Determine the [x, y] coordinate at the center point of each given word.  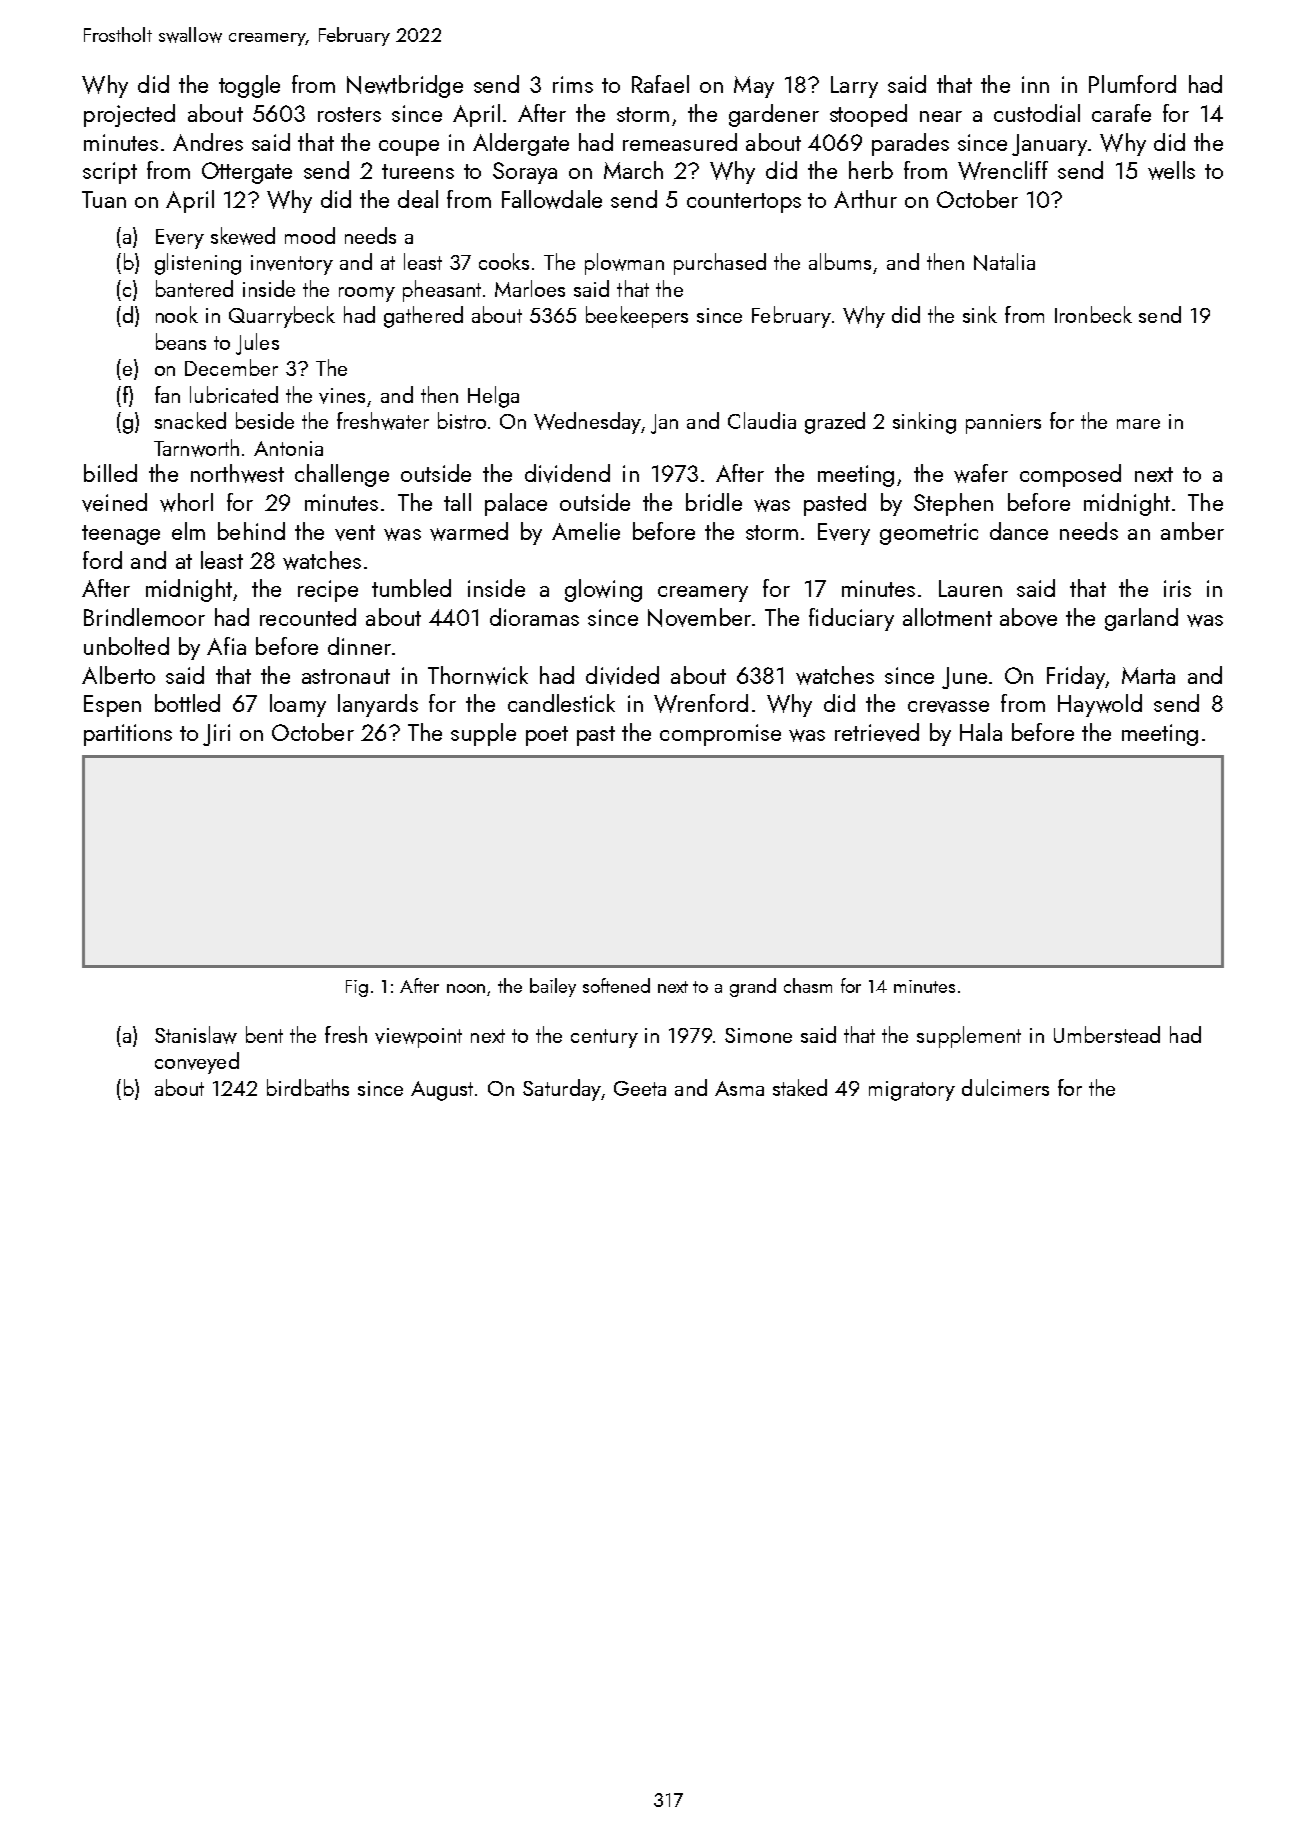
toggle [249, 86]
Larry [854, 87]
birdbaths [308, 1087]
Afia [226, 646]
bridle [714, 502]
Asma [739, 1088]
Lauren [970, 588]
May [754, 87]
